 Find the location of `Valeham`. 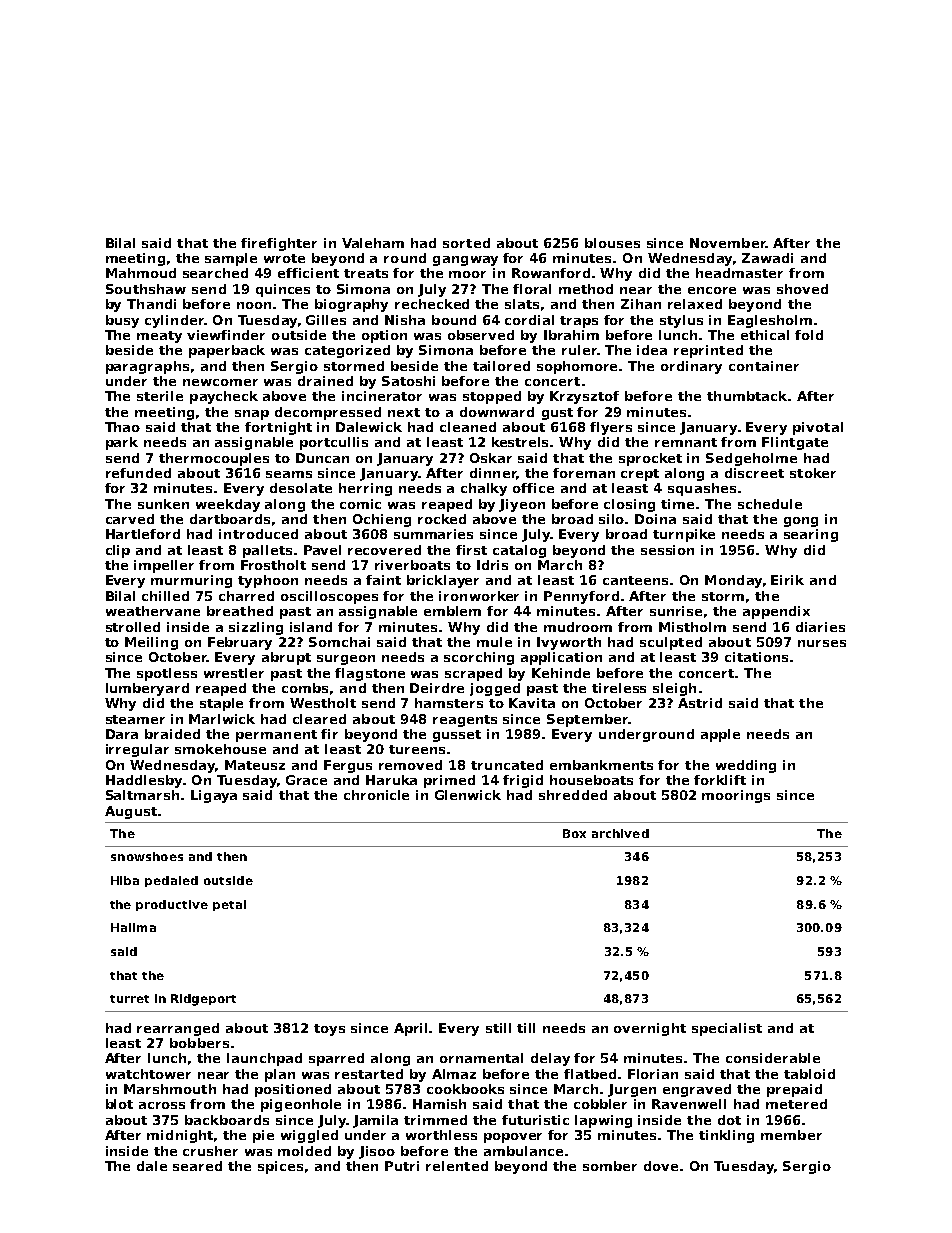

Valeham is located at coordinates (373, 243).
